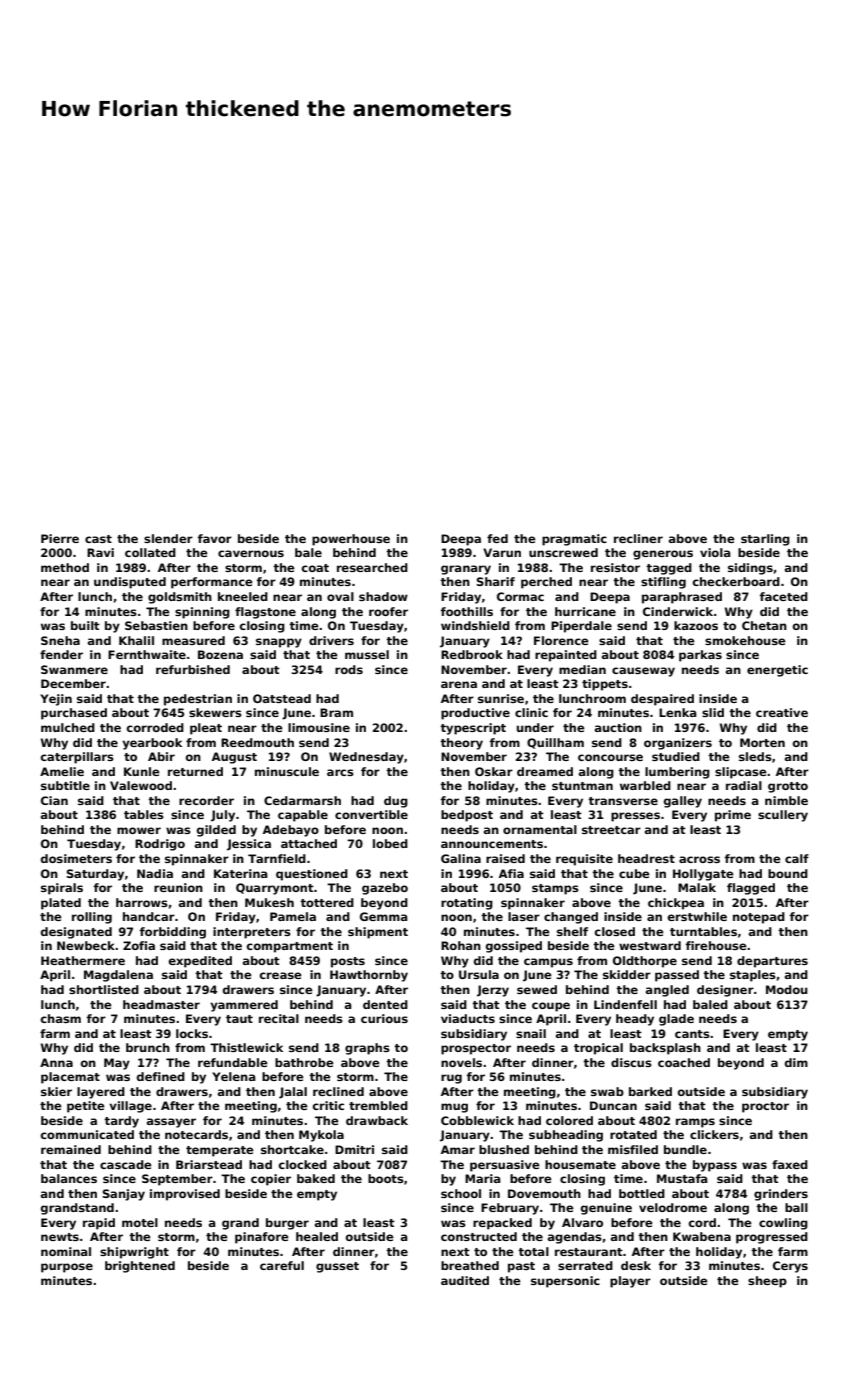 This document has width=849, height=1400. What do you see at coordinates (168, 538) in the document?
I see `slender` at bounding box center [168, 538].
